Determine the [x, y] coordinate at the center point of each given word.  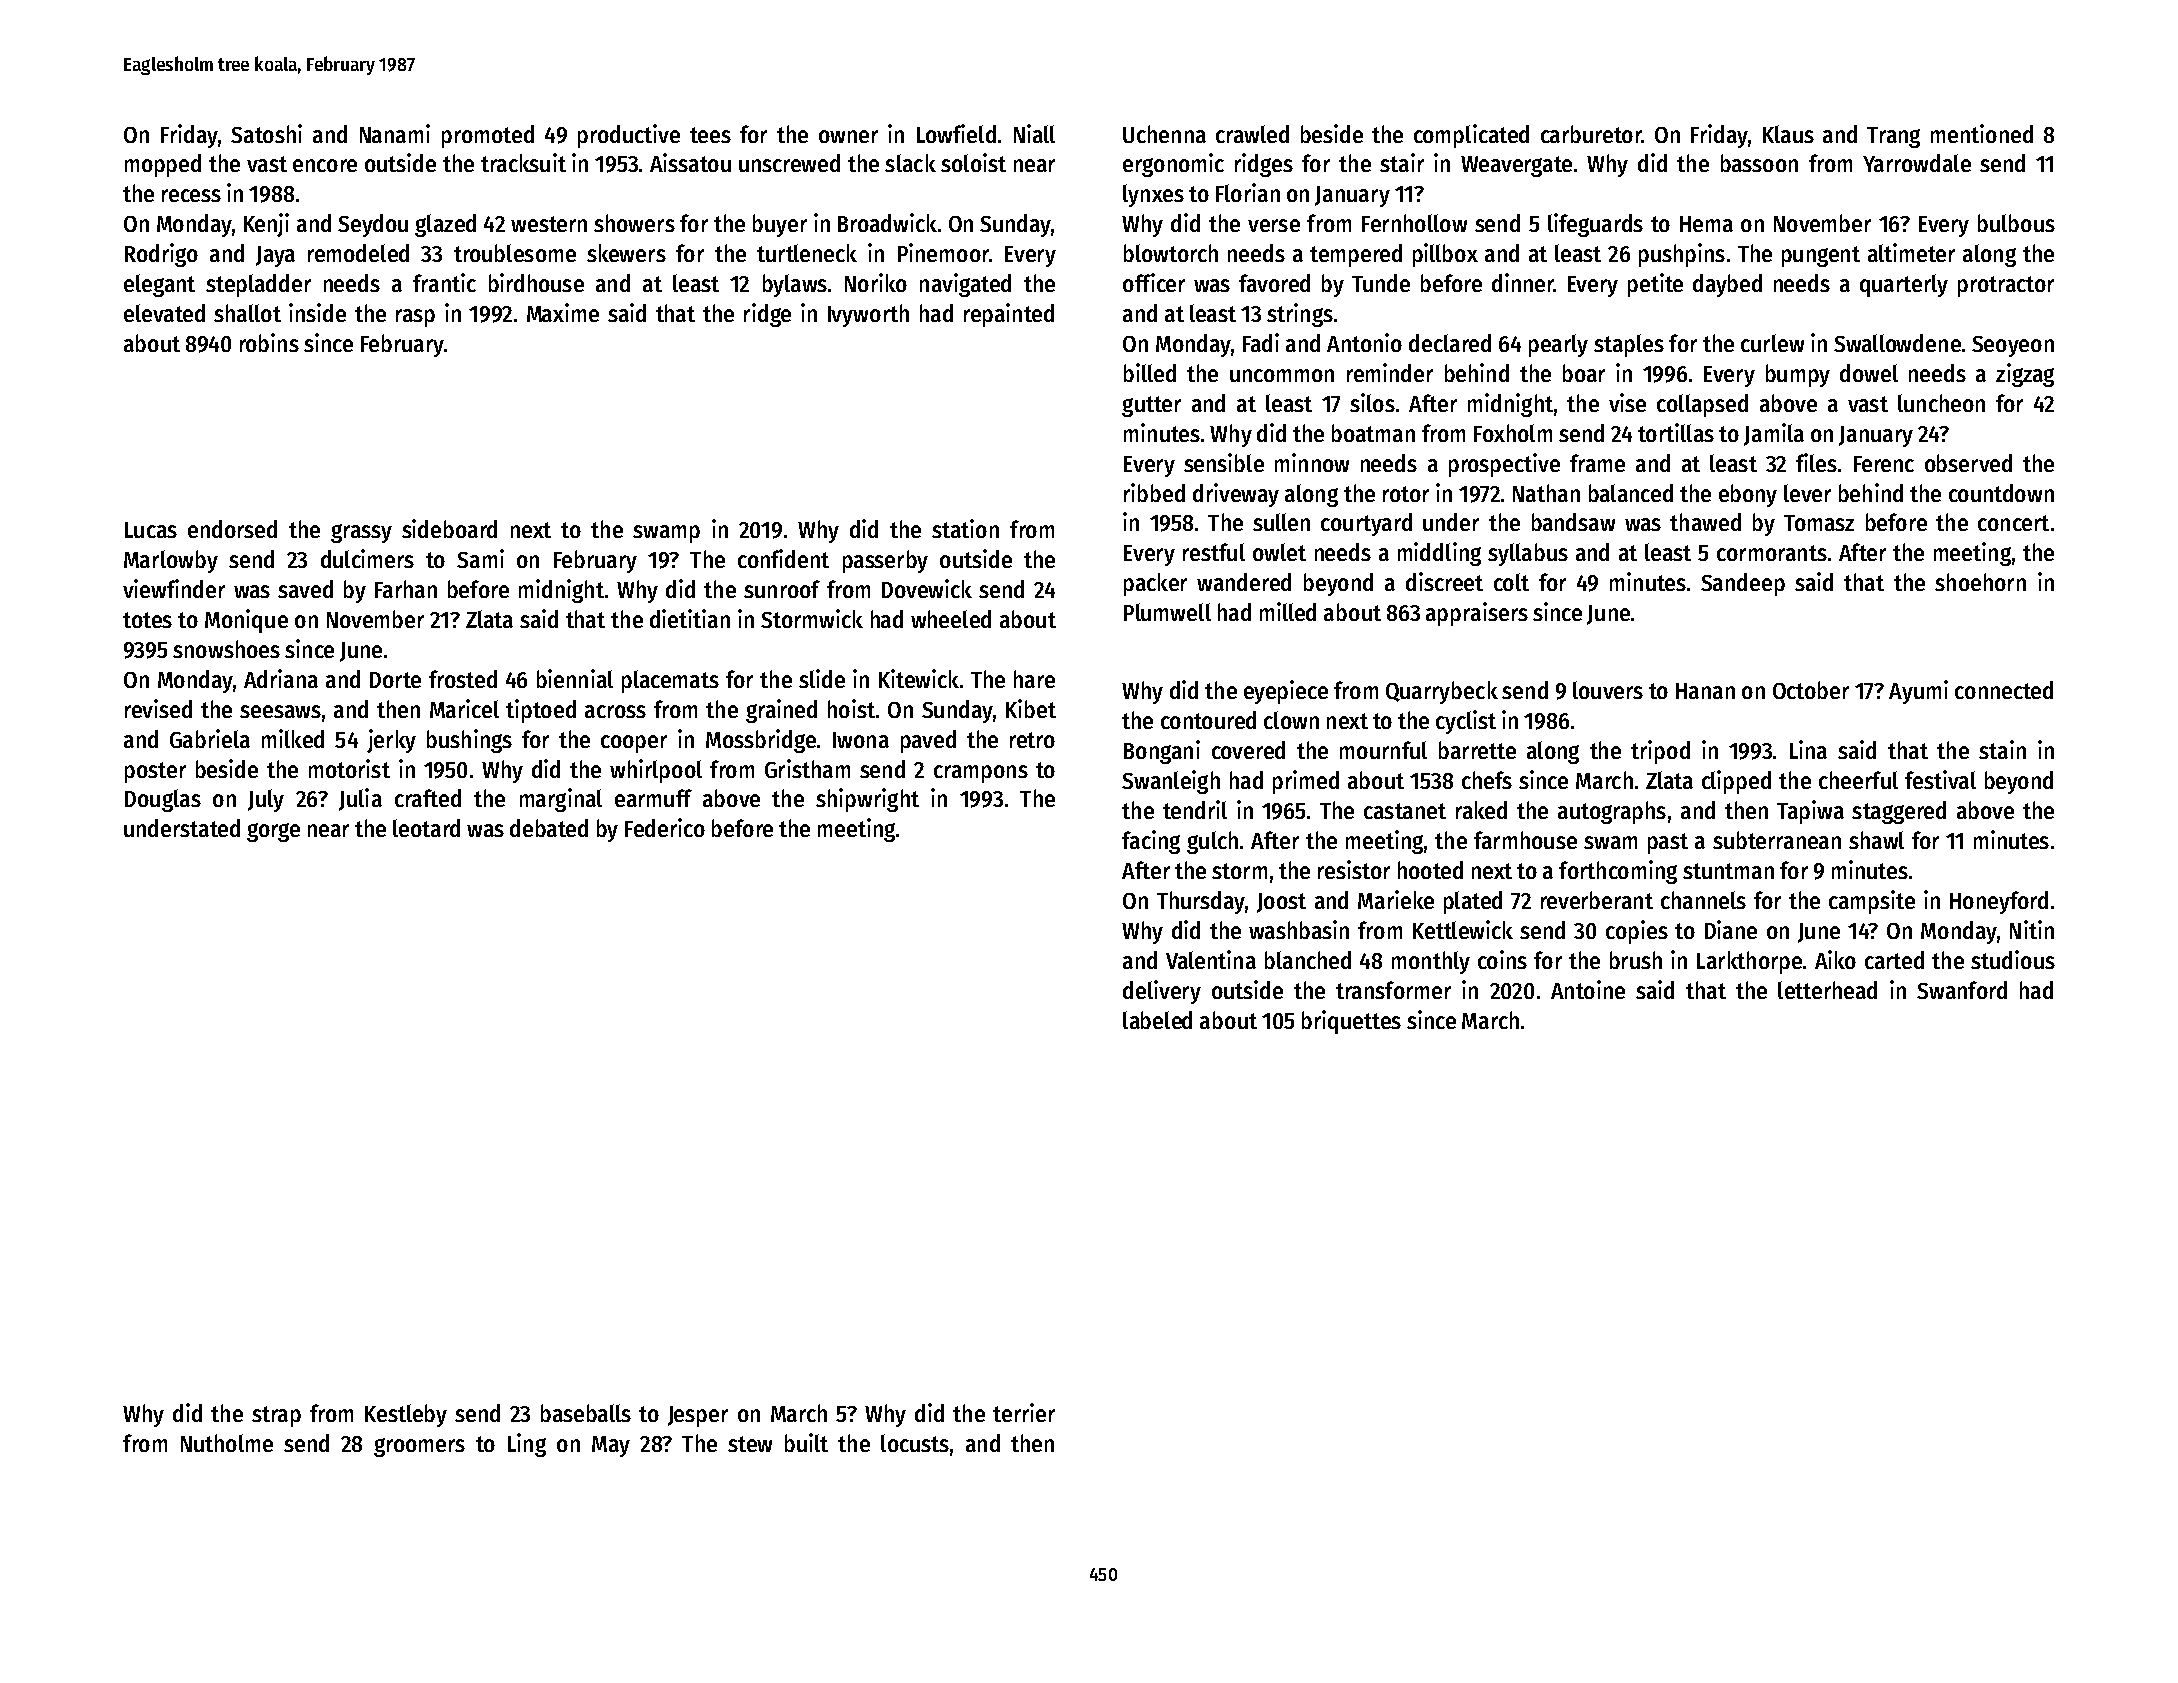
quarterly [1904, 285]
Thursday [1201, 902]
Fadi [1261, 342]
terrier [1024, 1412]
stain [2002, 749]
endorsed [232, 529]
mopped [163, 165]
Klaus [1788, 134]
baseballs [586, 1413]
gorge [273, 832]
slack [910, 163]
